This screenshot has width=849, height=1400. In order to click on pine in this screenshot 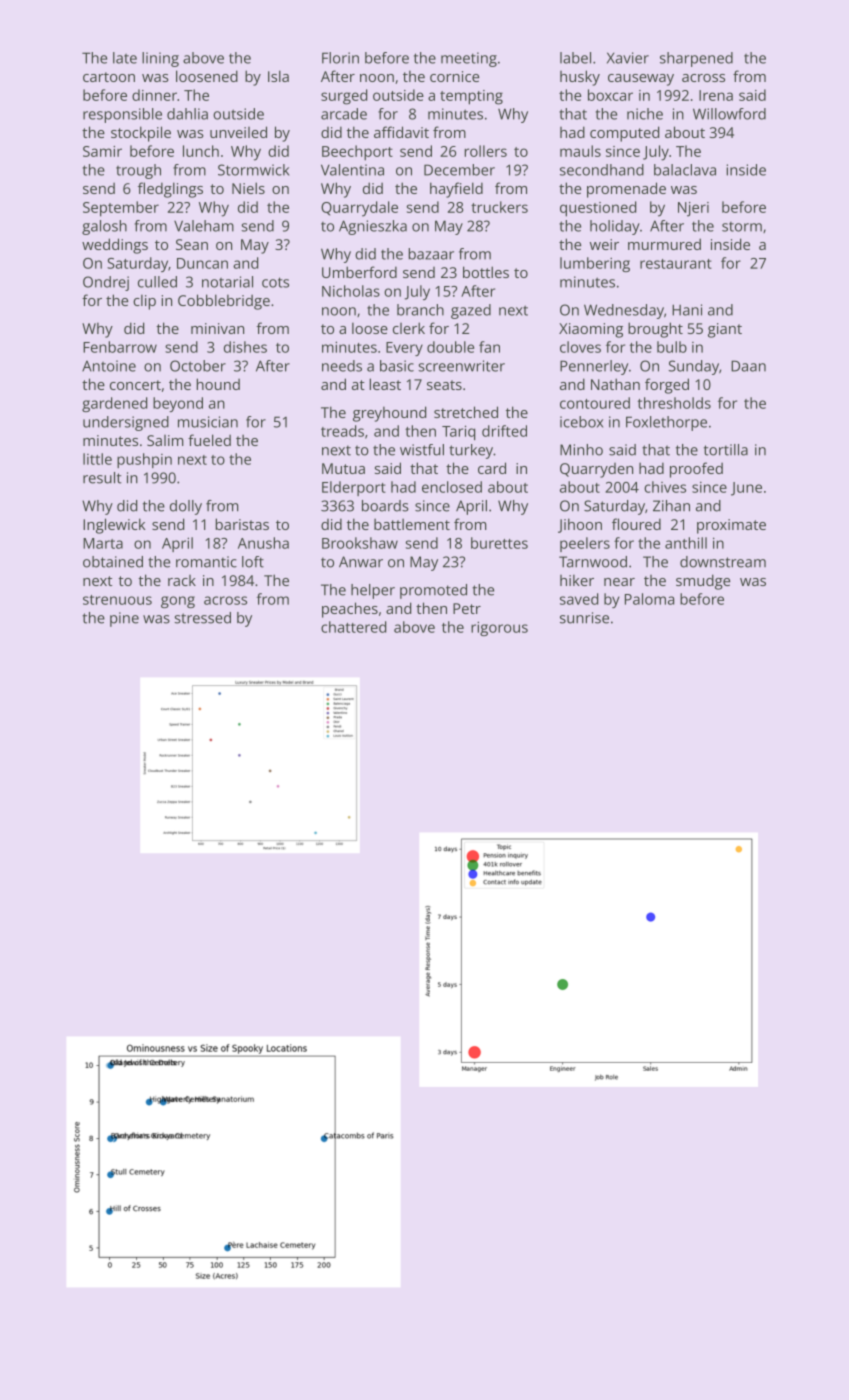, I will do `click(124, 619)`.
